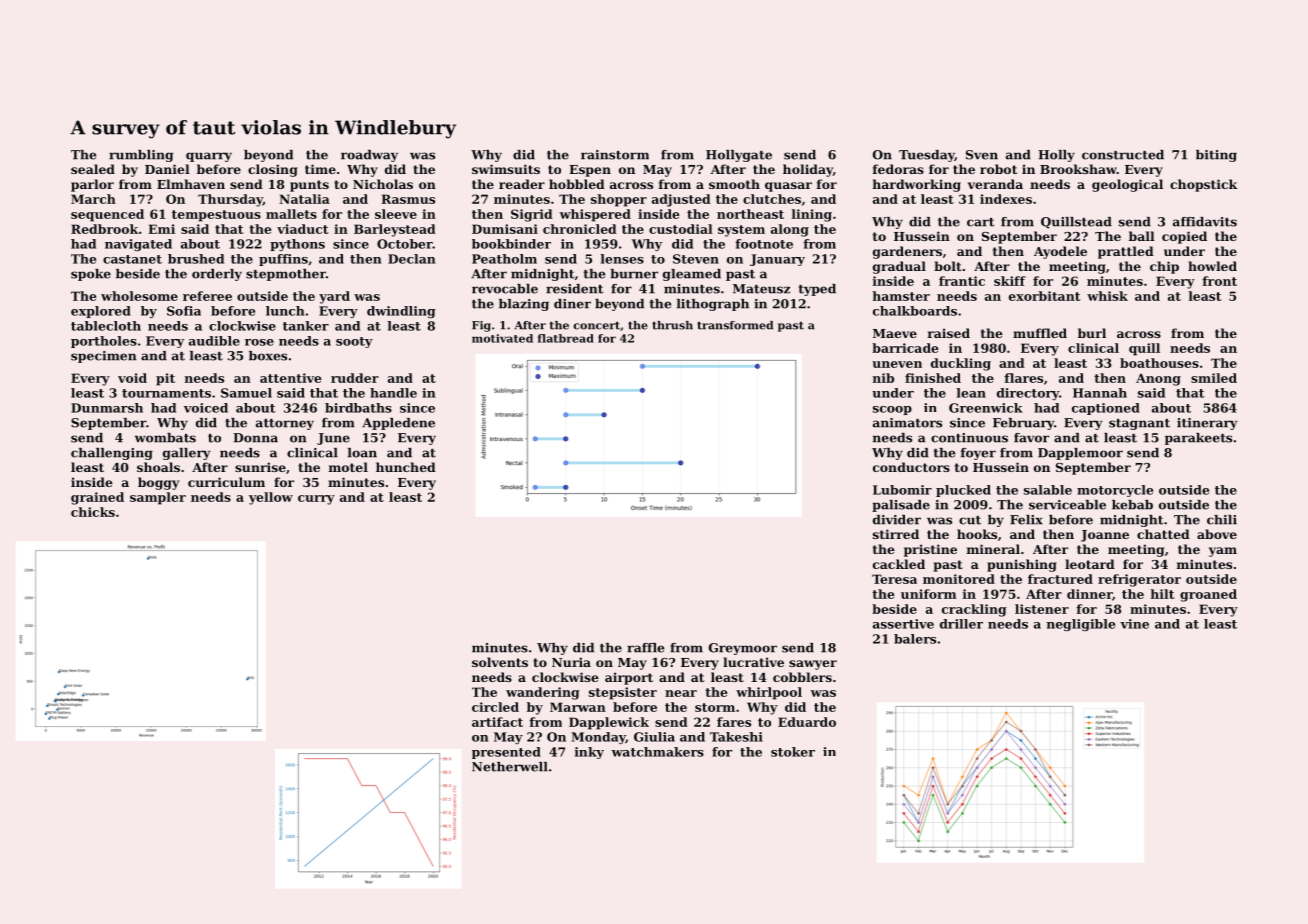 The height and width of the image is (924, 1308). Describe the element at coordinates (1134, 624) in the image. I see `vine` at that location.
